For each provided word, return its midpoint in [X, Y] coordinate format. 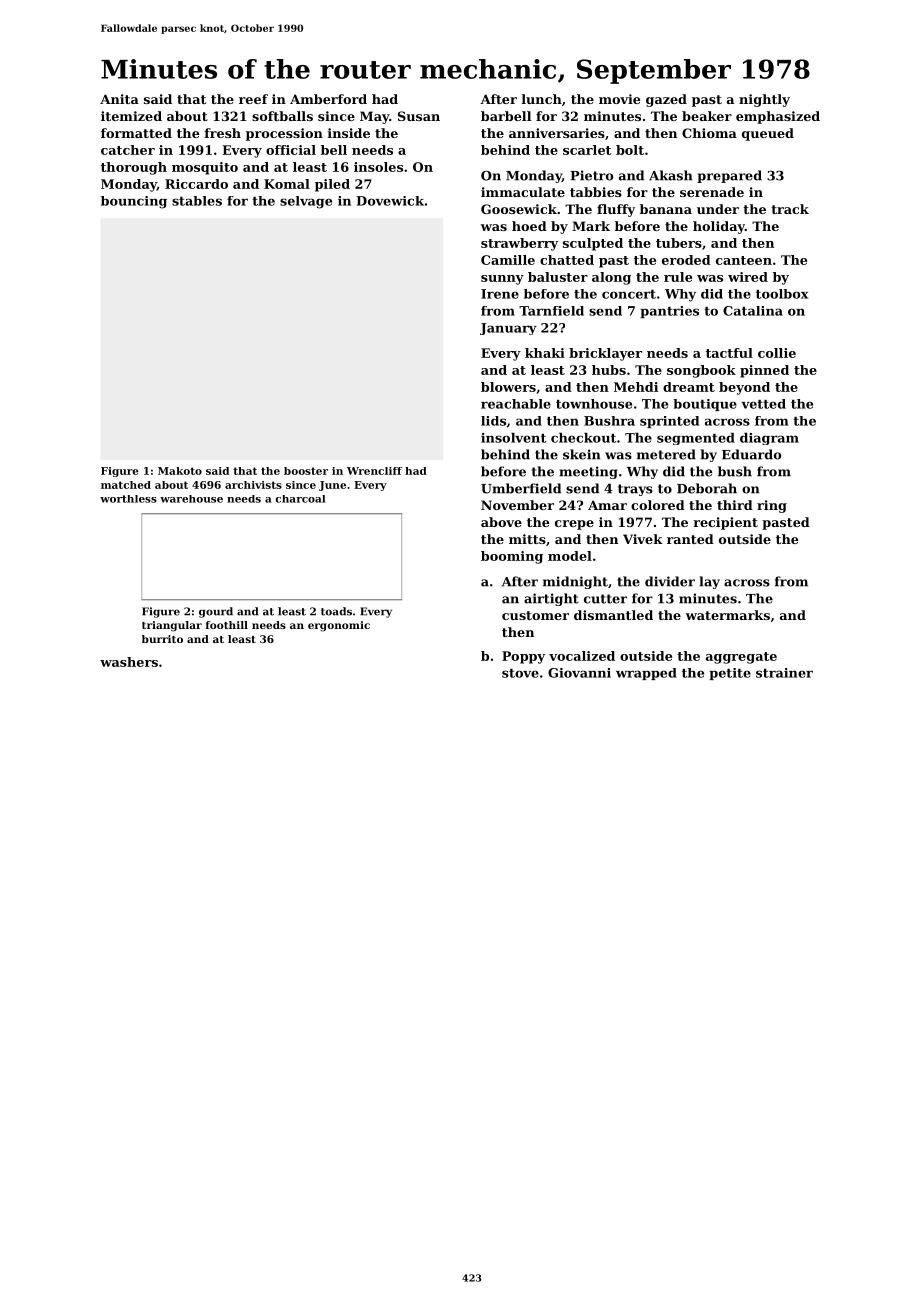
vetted [763, 404]
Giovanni [579, 673]
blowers [508, 387]
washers [129, 662]
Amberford [328, 99]
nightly [764, 100]
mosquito [205, 168]
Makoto [180, 471]
